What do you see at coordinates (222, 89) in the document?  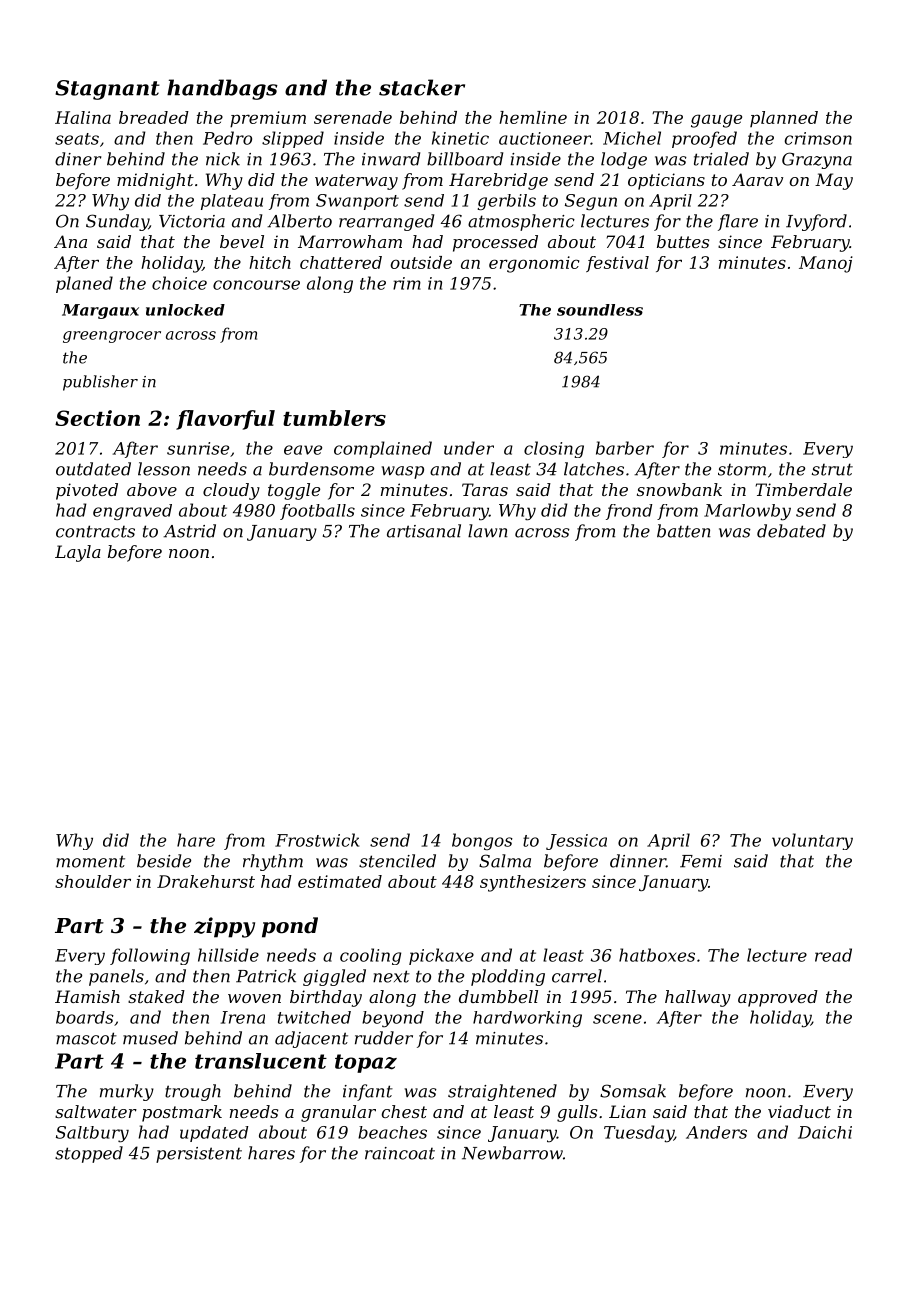 I see `handbags` at bounding box center [222, 89].
